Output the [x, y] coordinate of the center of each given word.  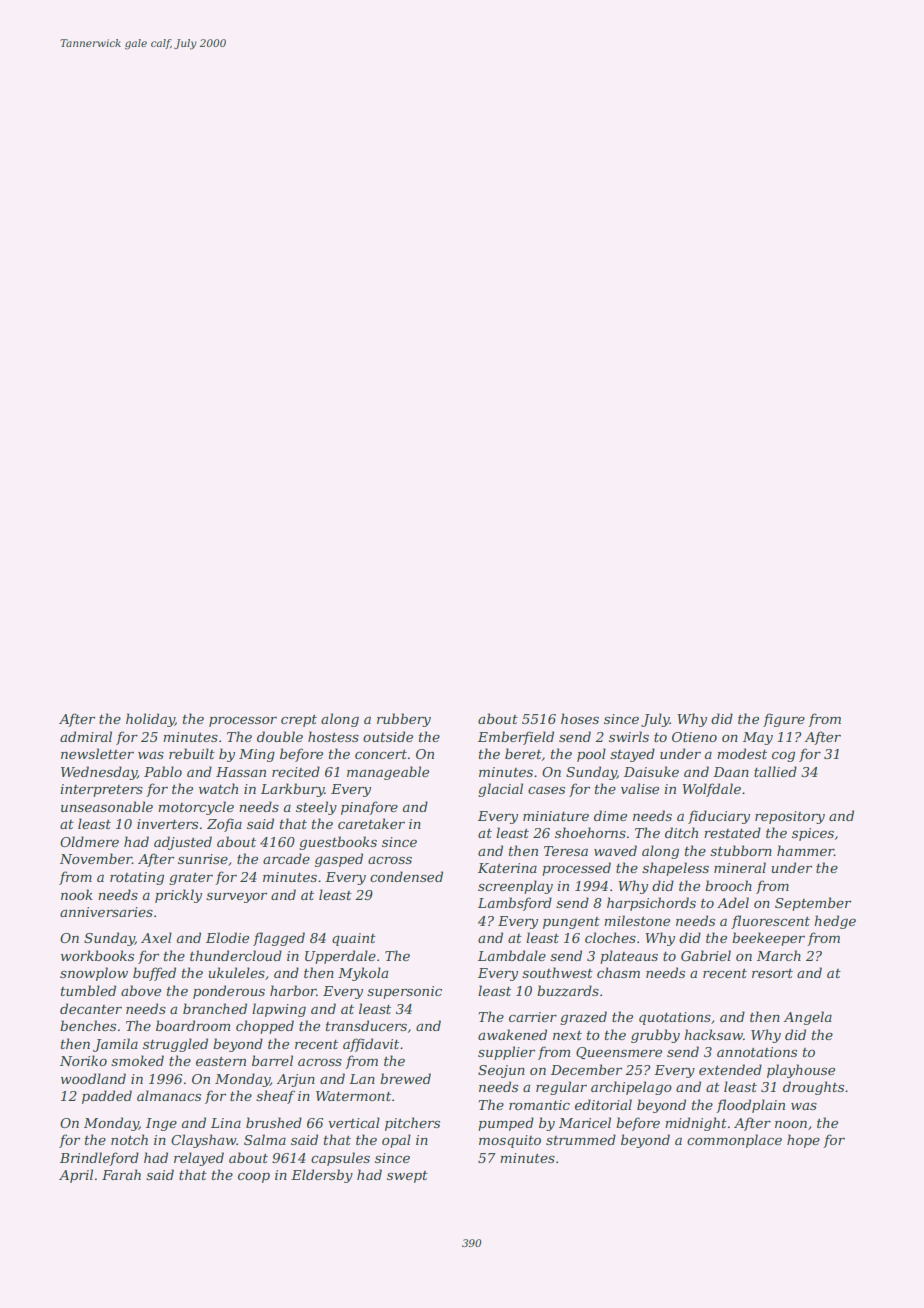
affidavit [371, 1045]
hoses [580, 718]
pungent [571, 923]
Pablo [163, 771]
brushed [274, 1122]
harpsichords [651, 904]
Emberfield [516, 738]
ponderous [229, 992]
